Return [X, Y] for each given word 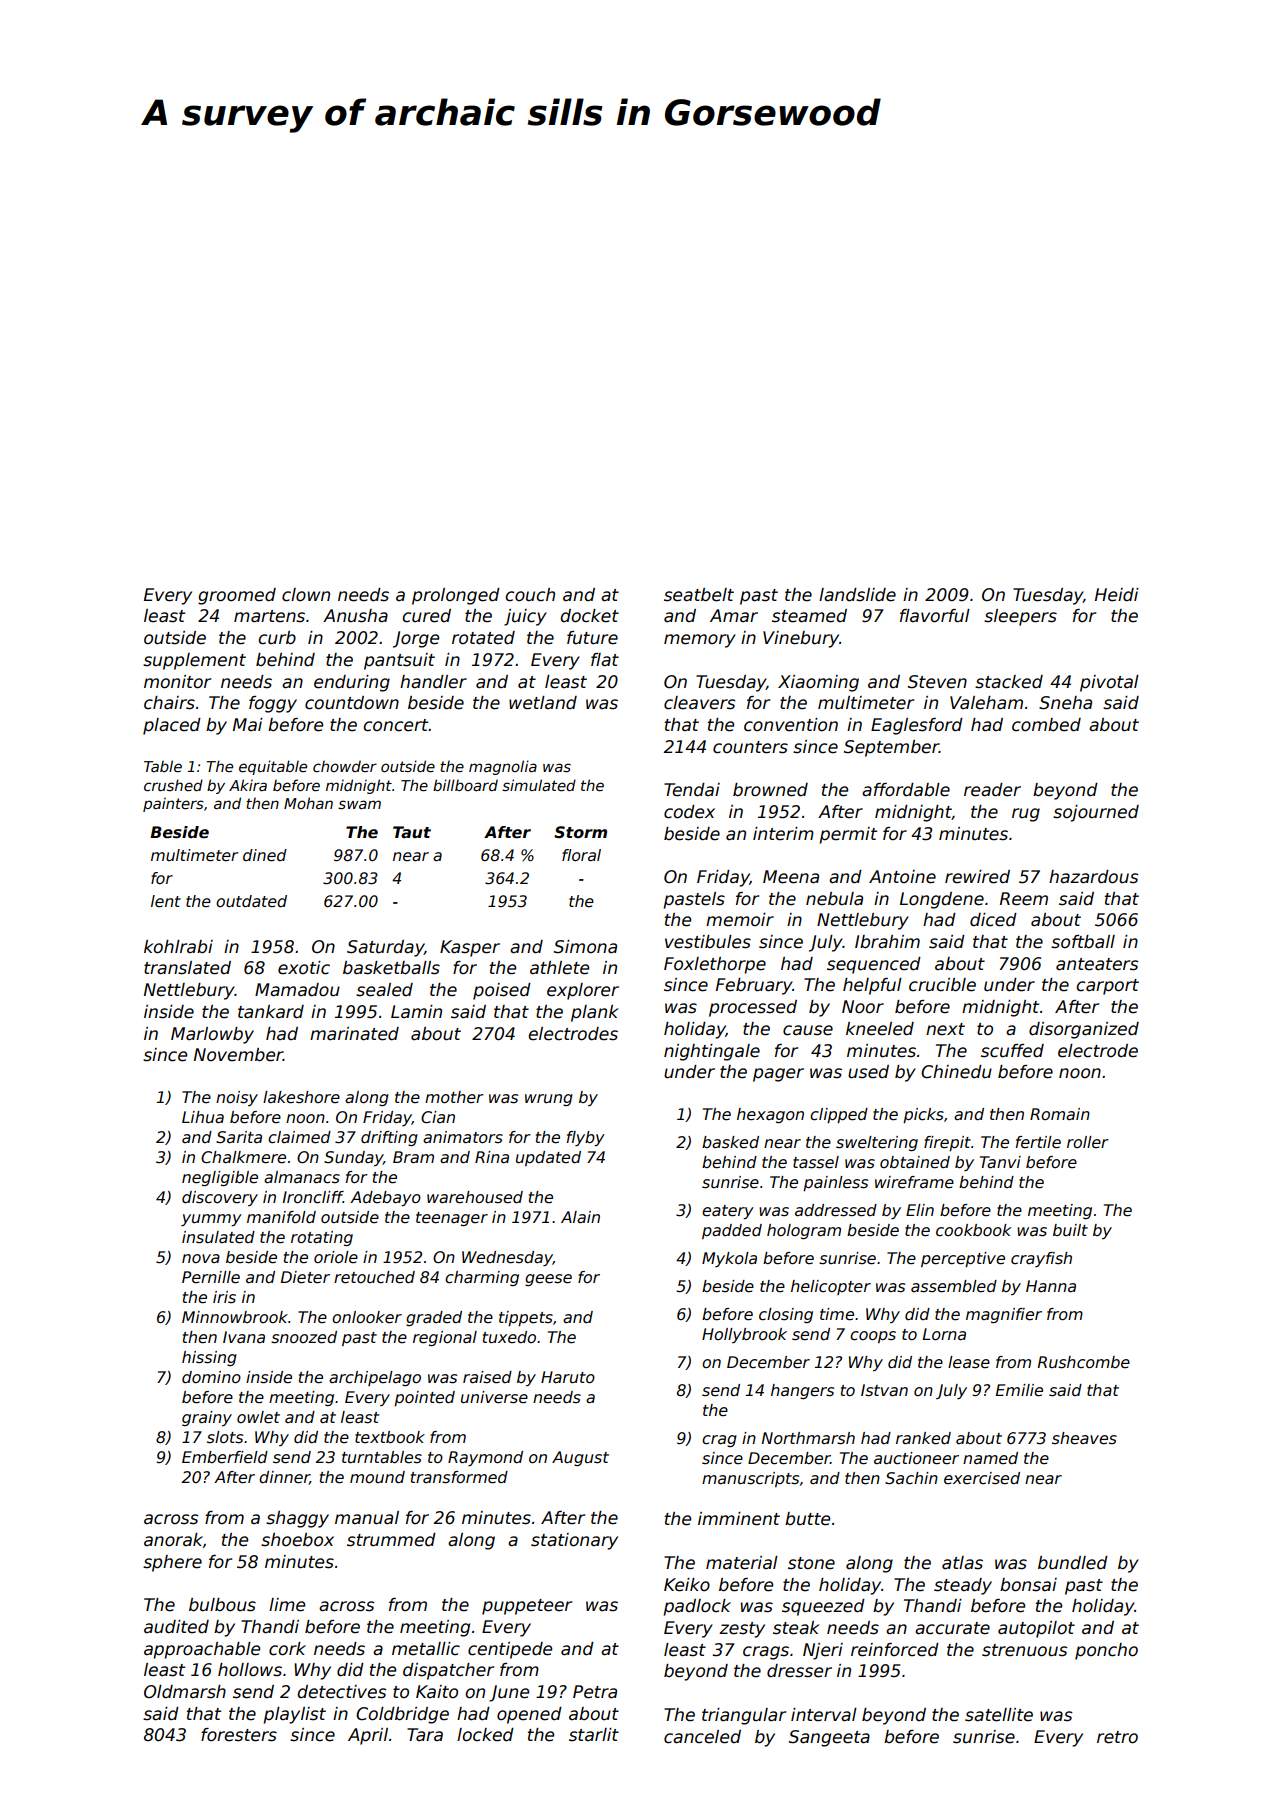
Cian [438, 1117]
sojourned [1096, 813]
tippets [526, 1318]
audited [176, 1627]
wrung [549, 1100]
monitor [177, 682]
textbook [390, 1437]
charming [482, 1278]
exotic [304, 968]
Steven [937, 682]
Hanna [1051, 1286]
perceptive [963, 1259]
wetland [543, 703]
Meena [791, 877]
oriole [336, 1257]
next [945, 1029]
